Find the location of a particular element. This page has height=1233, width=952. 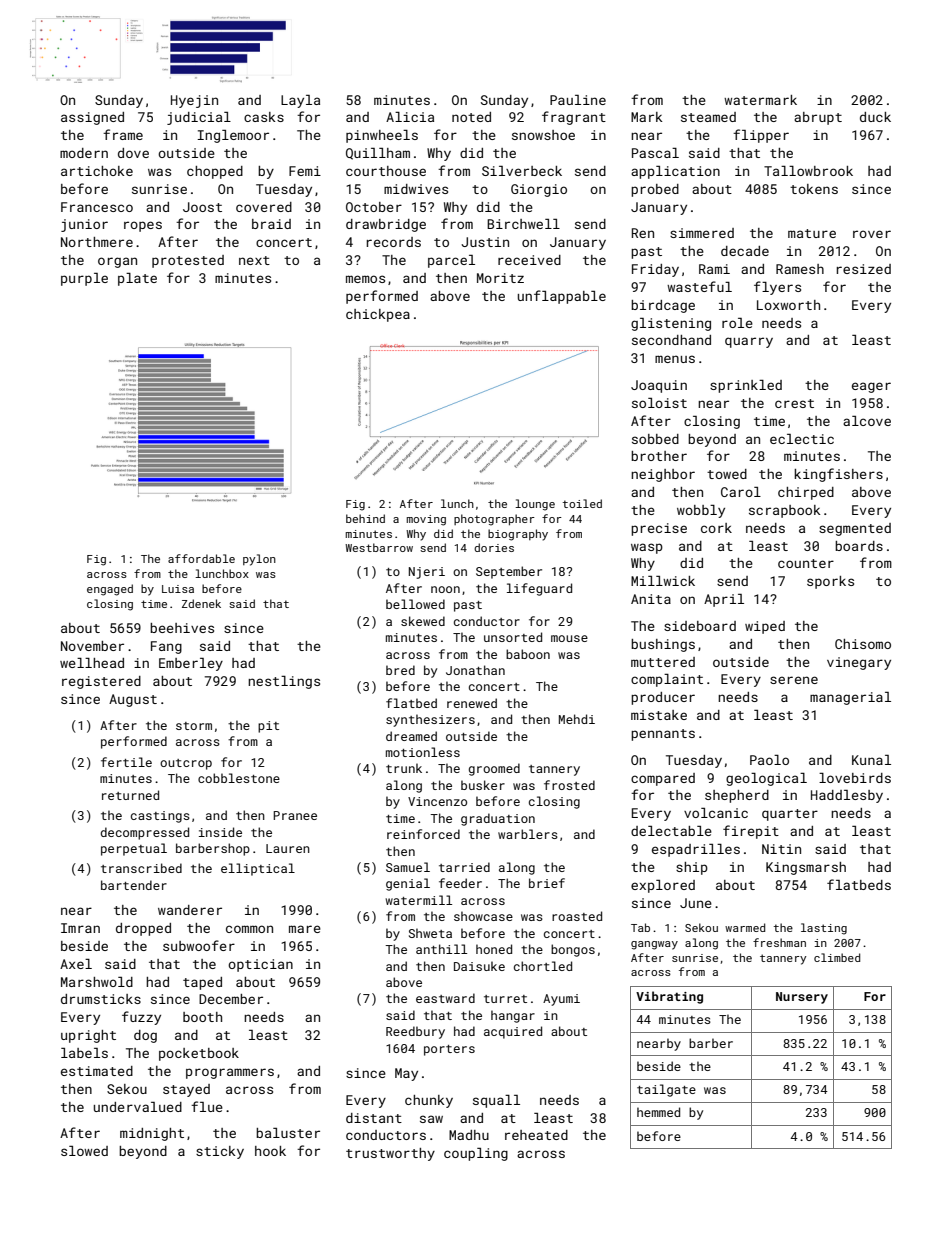

abrupt is located at coordinates (818, 118).
